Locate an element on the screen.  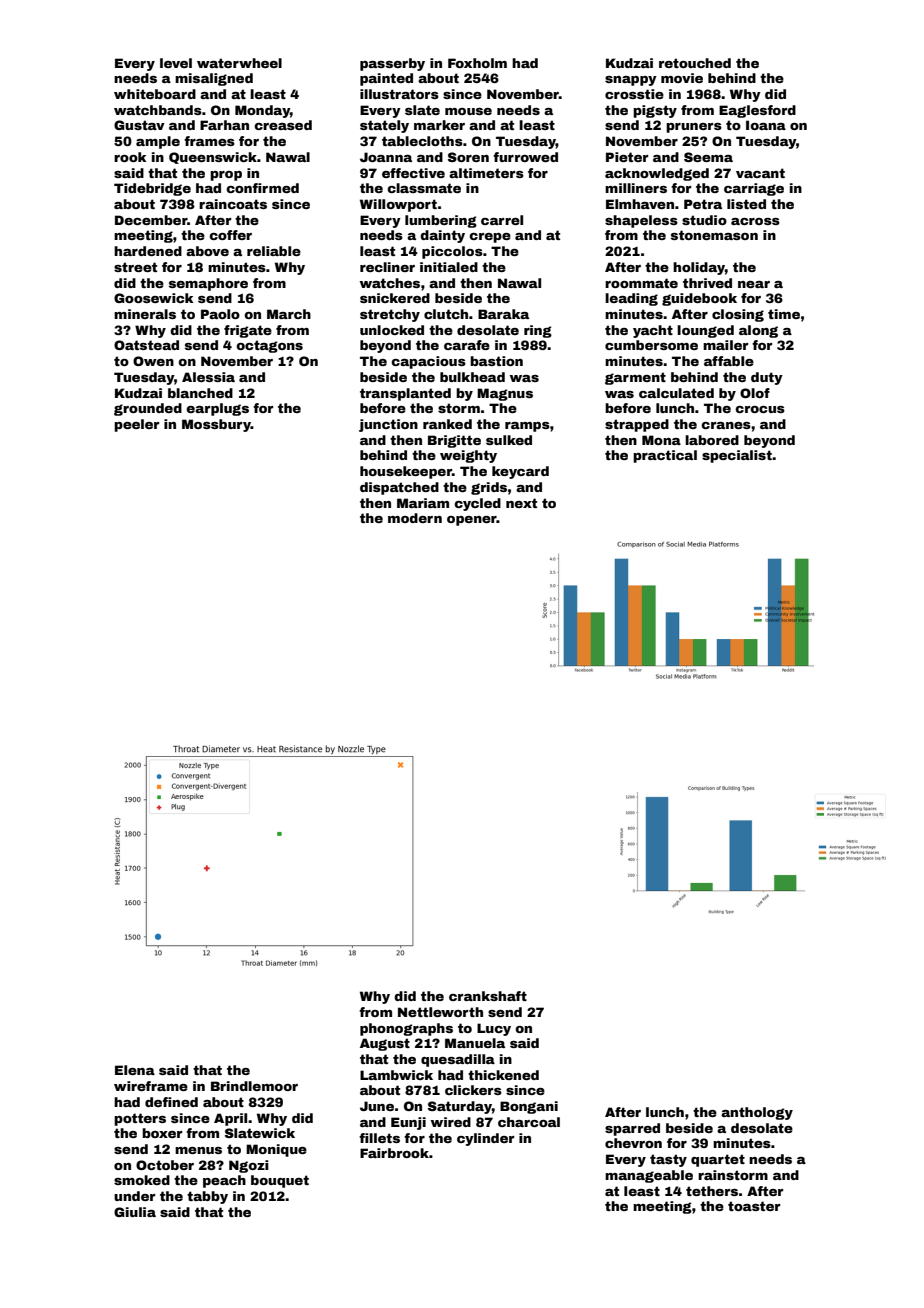
cylinder is located at coordinates (485, 1139).
